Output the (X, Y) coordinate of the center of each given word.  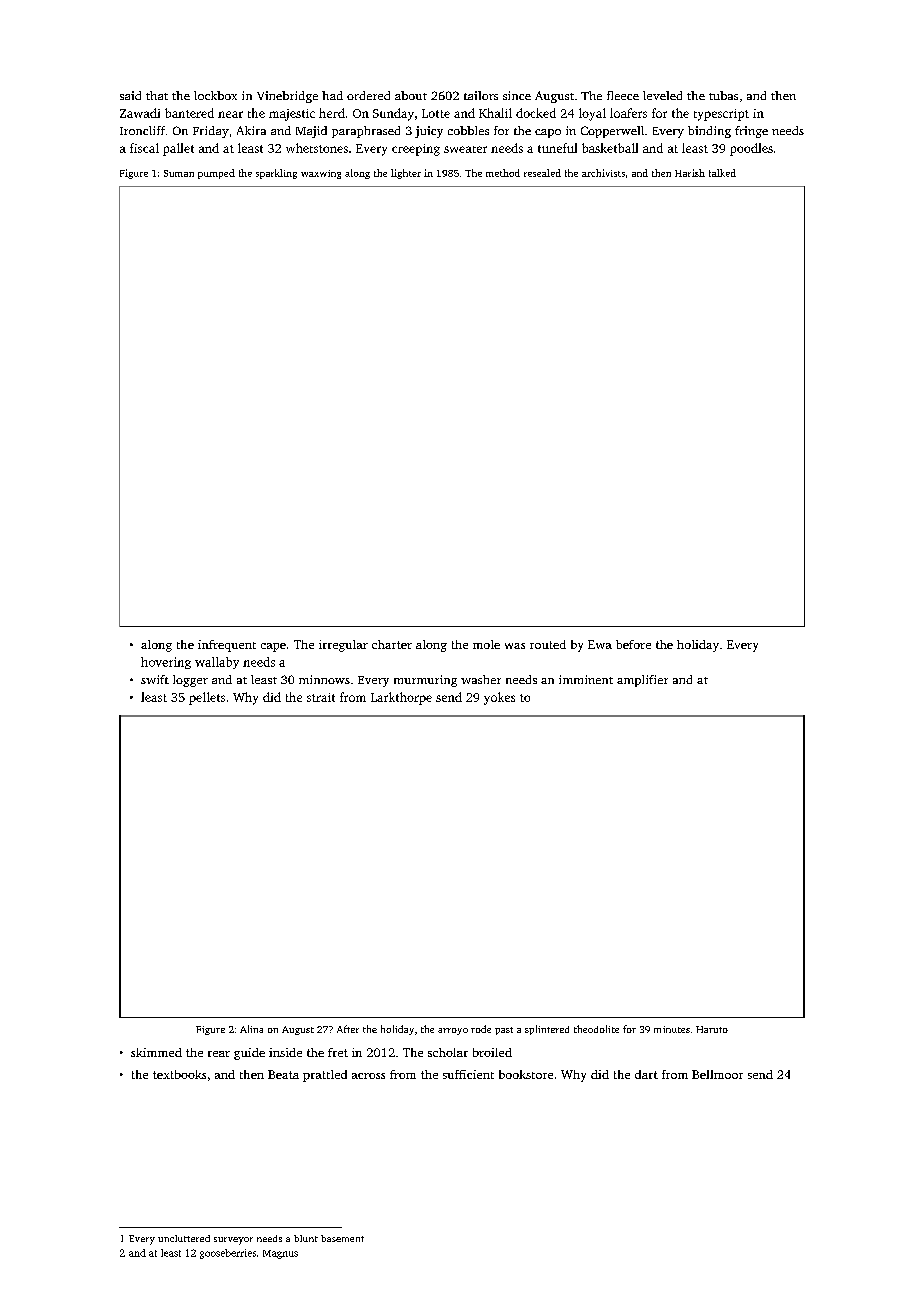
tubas (723, 95)
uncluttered (184, 1238)
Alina (251, 1029)
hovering (166, 663)
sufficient (468, 1074)
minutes (672, 1029)
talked (722, 173)
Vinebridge (287, 97)
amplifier (642, 681)
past (504, 1031)
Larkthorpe (401, 698)
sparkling (276, 174)
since (517, 95)
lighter (406, 174)
